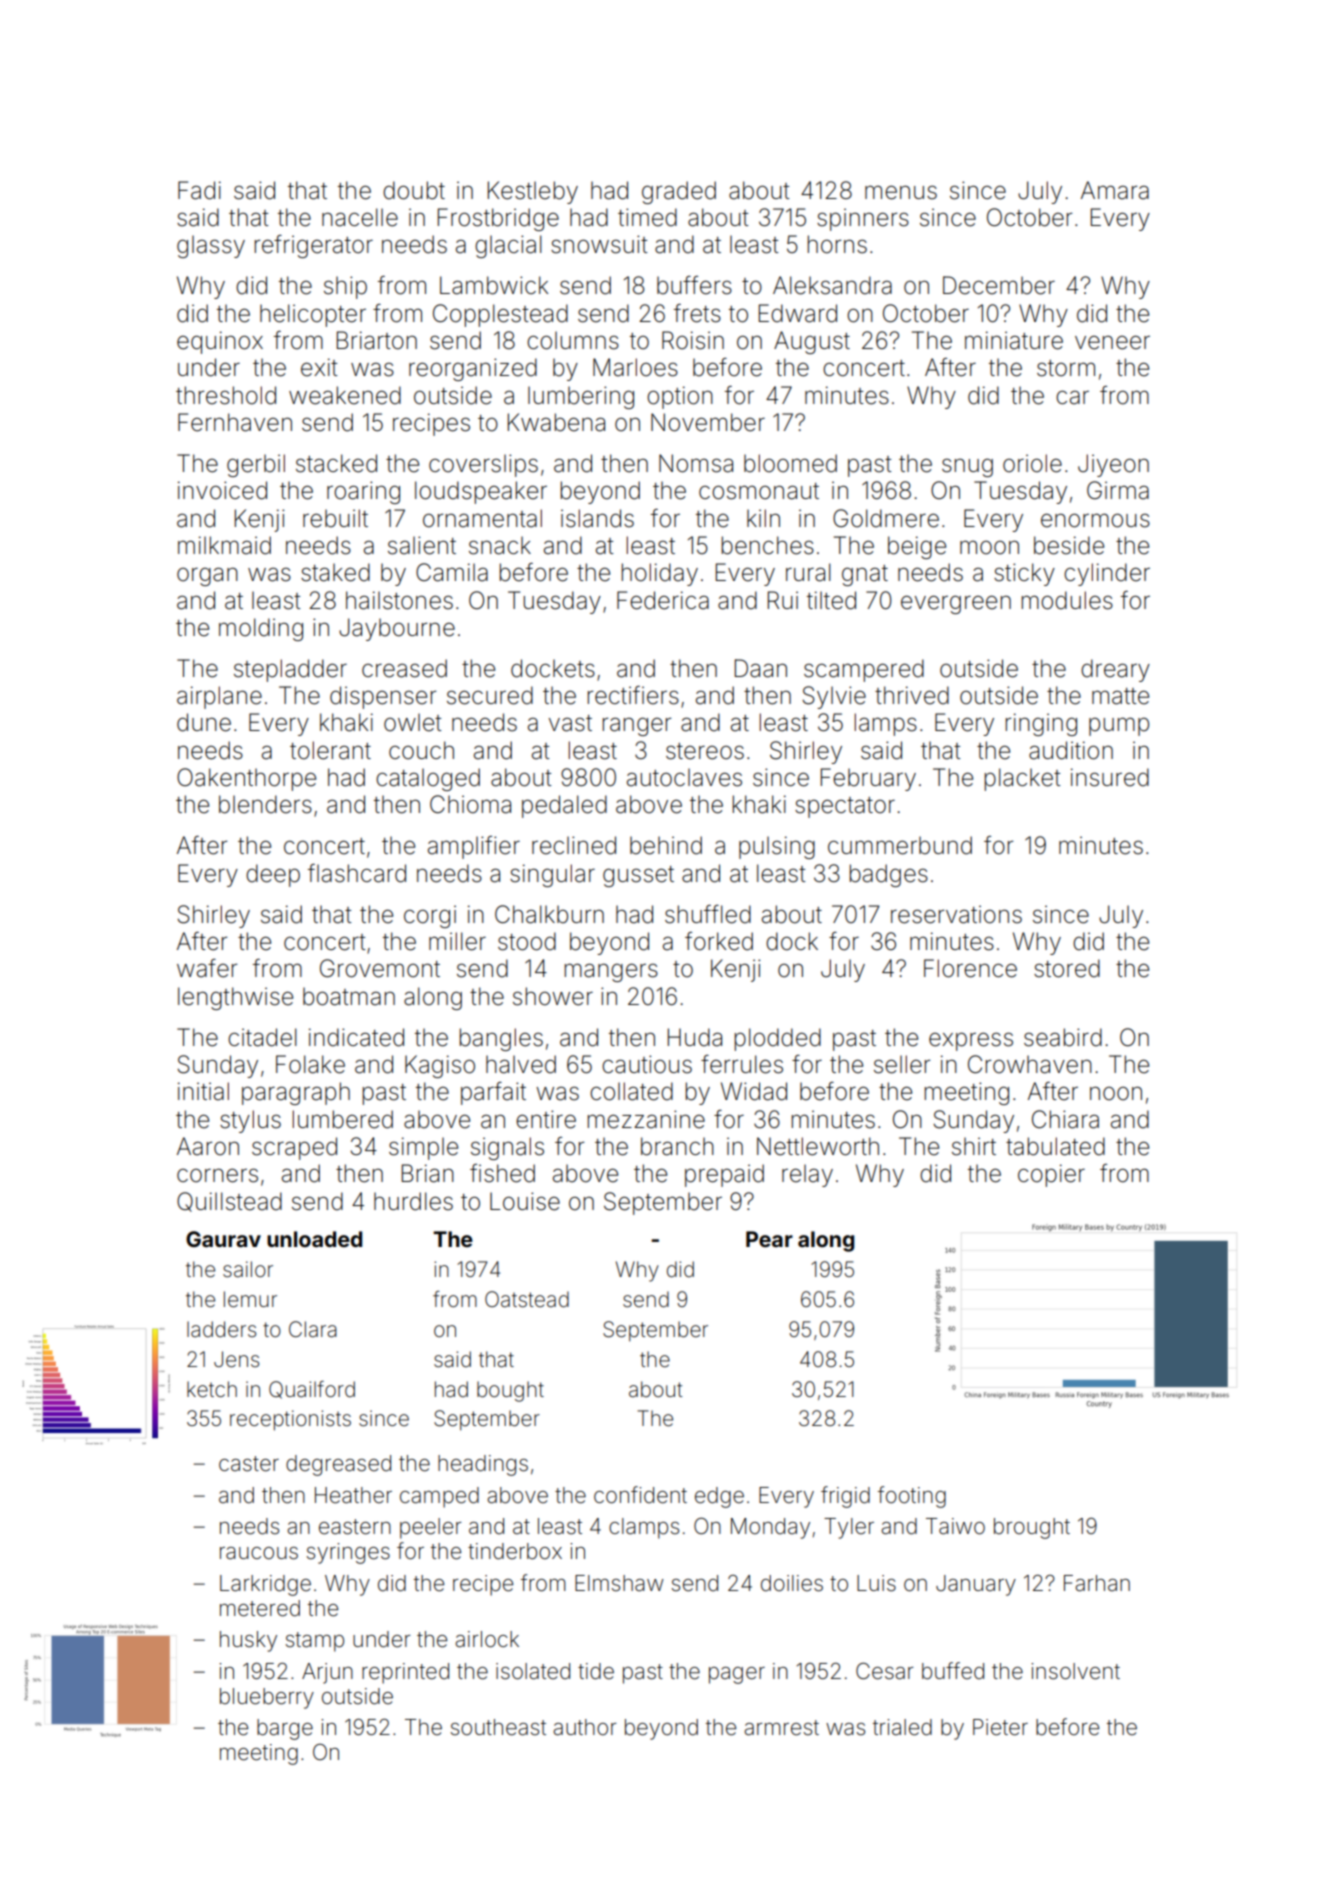  What do you see at coordinates (585, 1727) in the screenshot?
I see `author` at bounding box center [585, 1727].
